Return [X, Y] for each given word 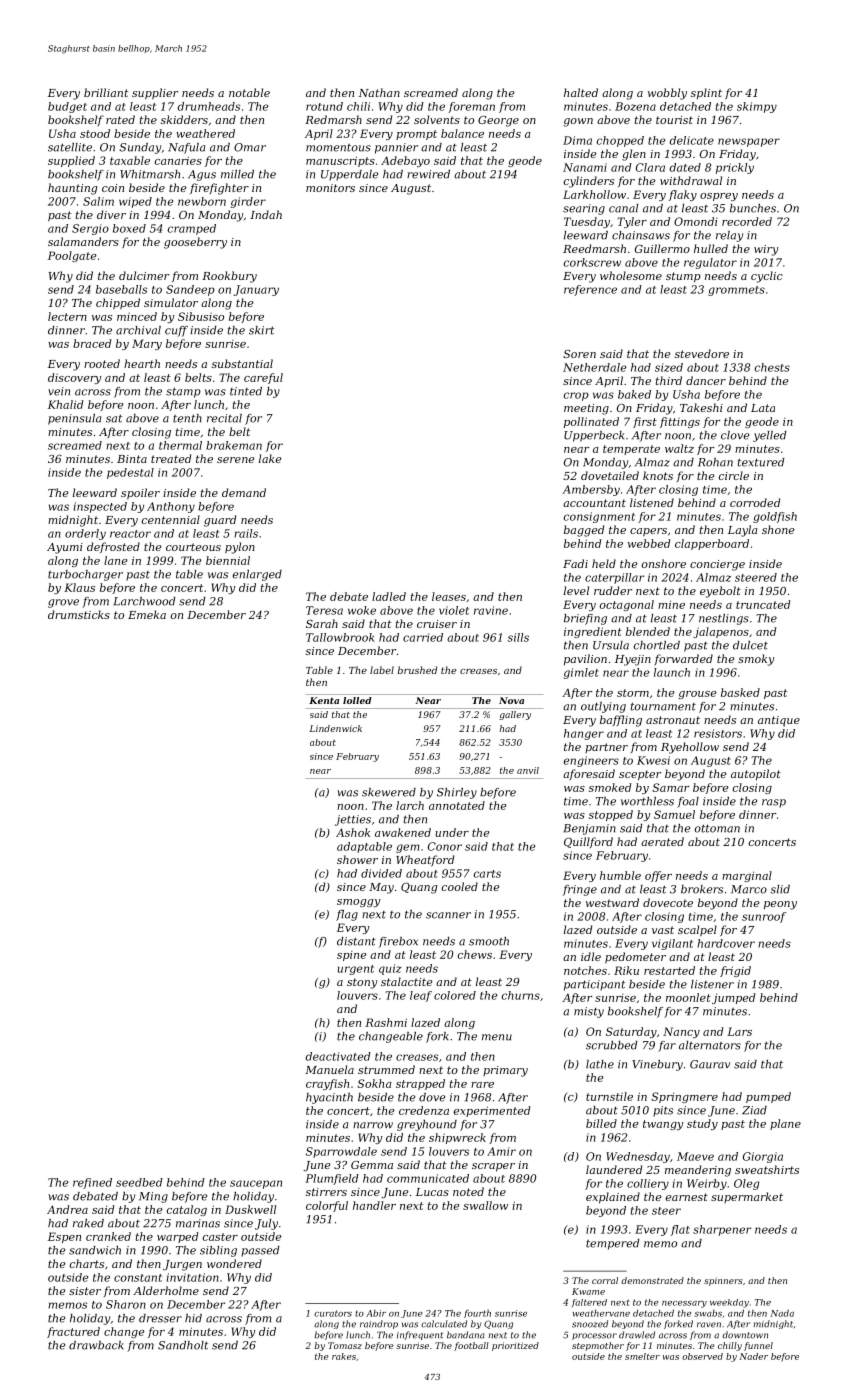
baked [634, 394]
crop [576, 396]
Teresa [324, 610]
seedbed [139, 1182]
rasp [774, 803]
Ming [153, 1197]
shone [778, 529]
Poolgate [72, 256]
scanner [448, 915]
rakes [344, 1356]
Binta [132, 459]
